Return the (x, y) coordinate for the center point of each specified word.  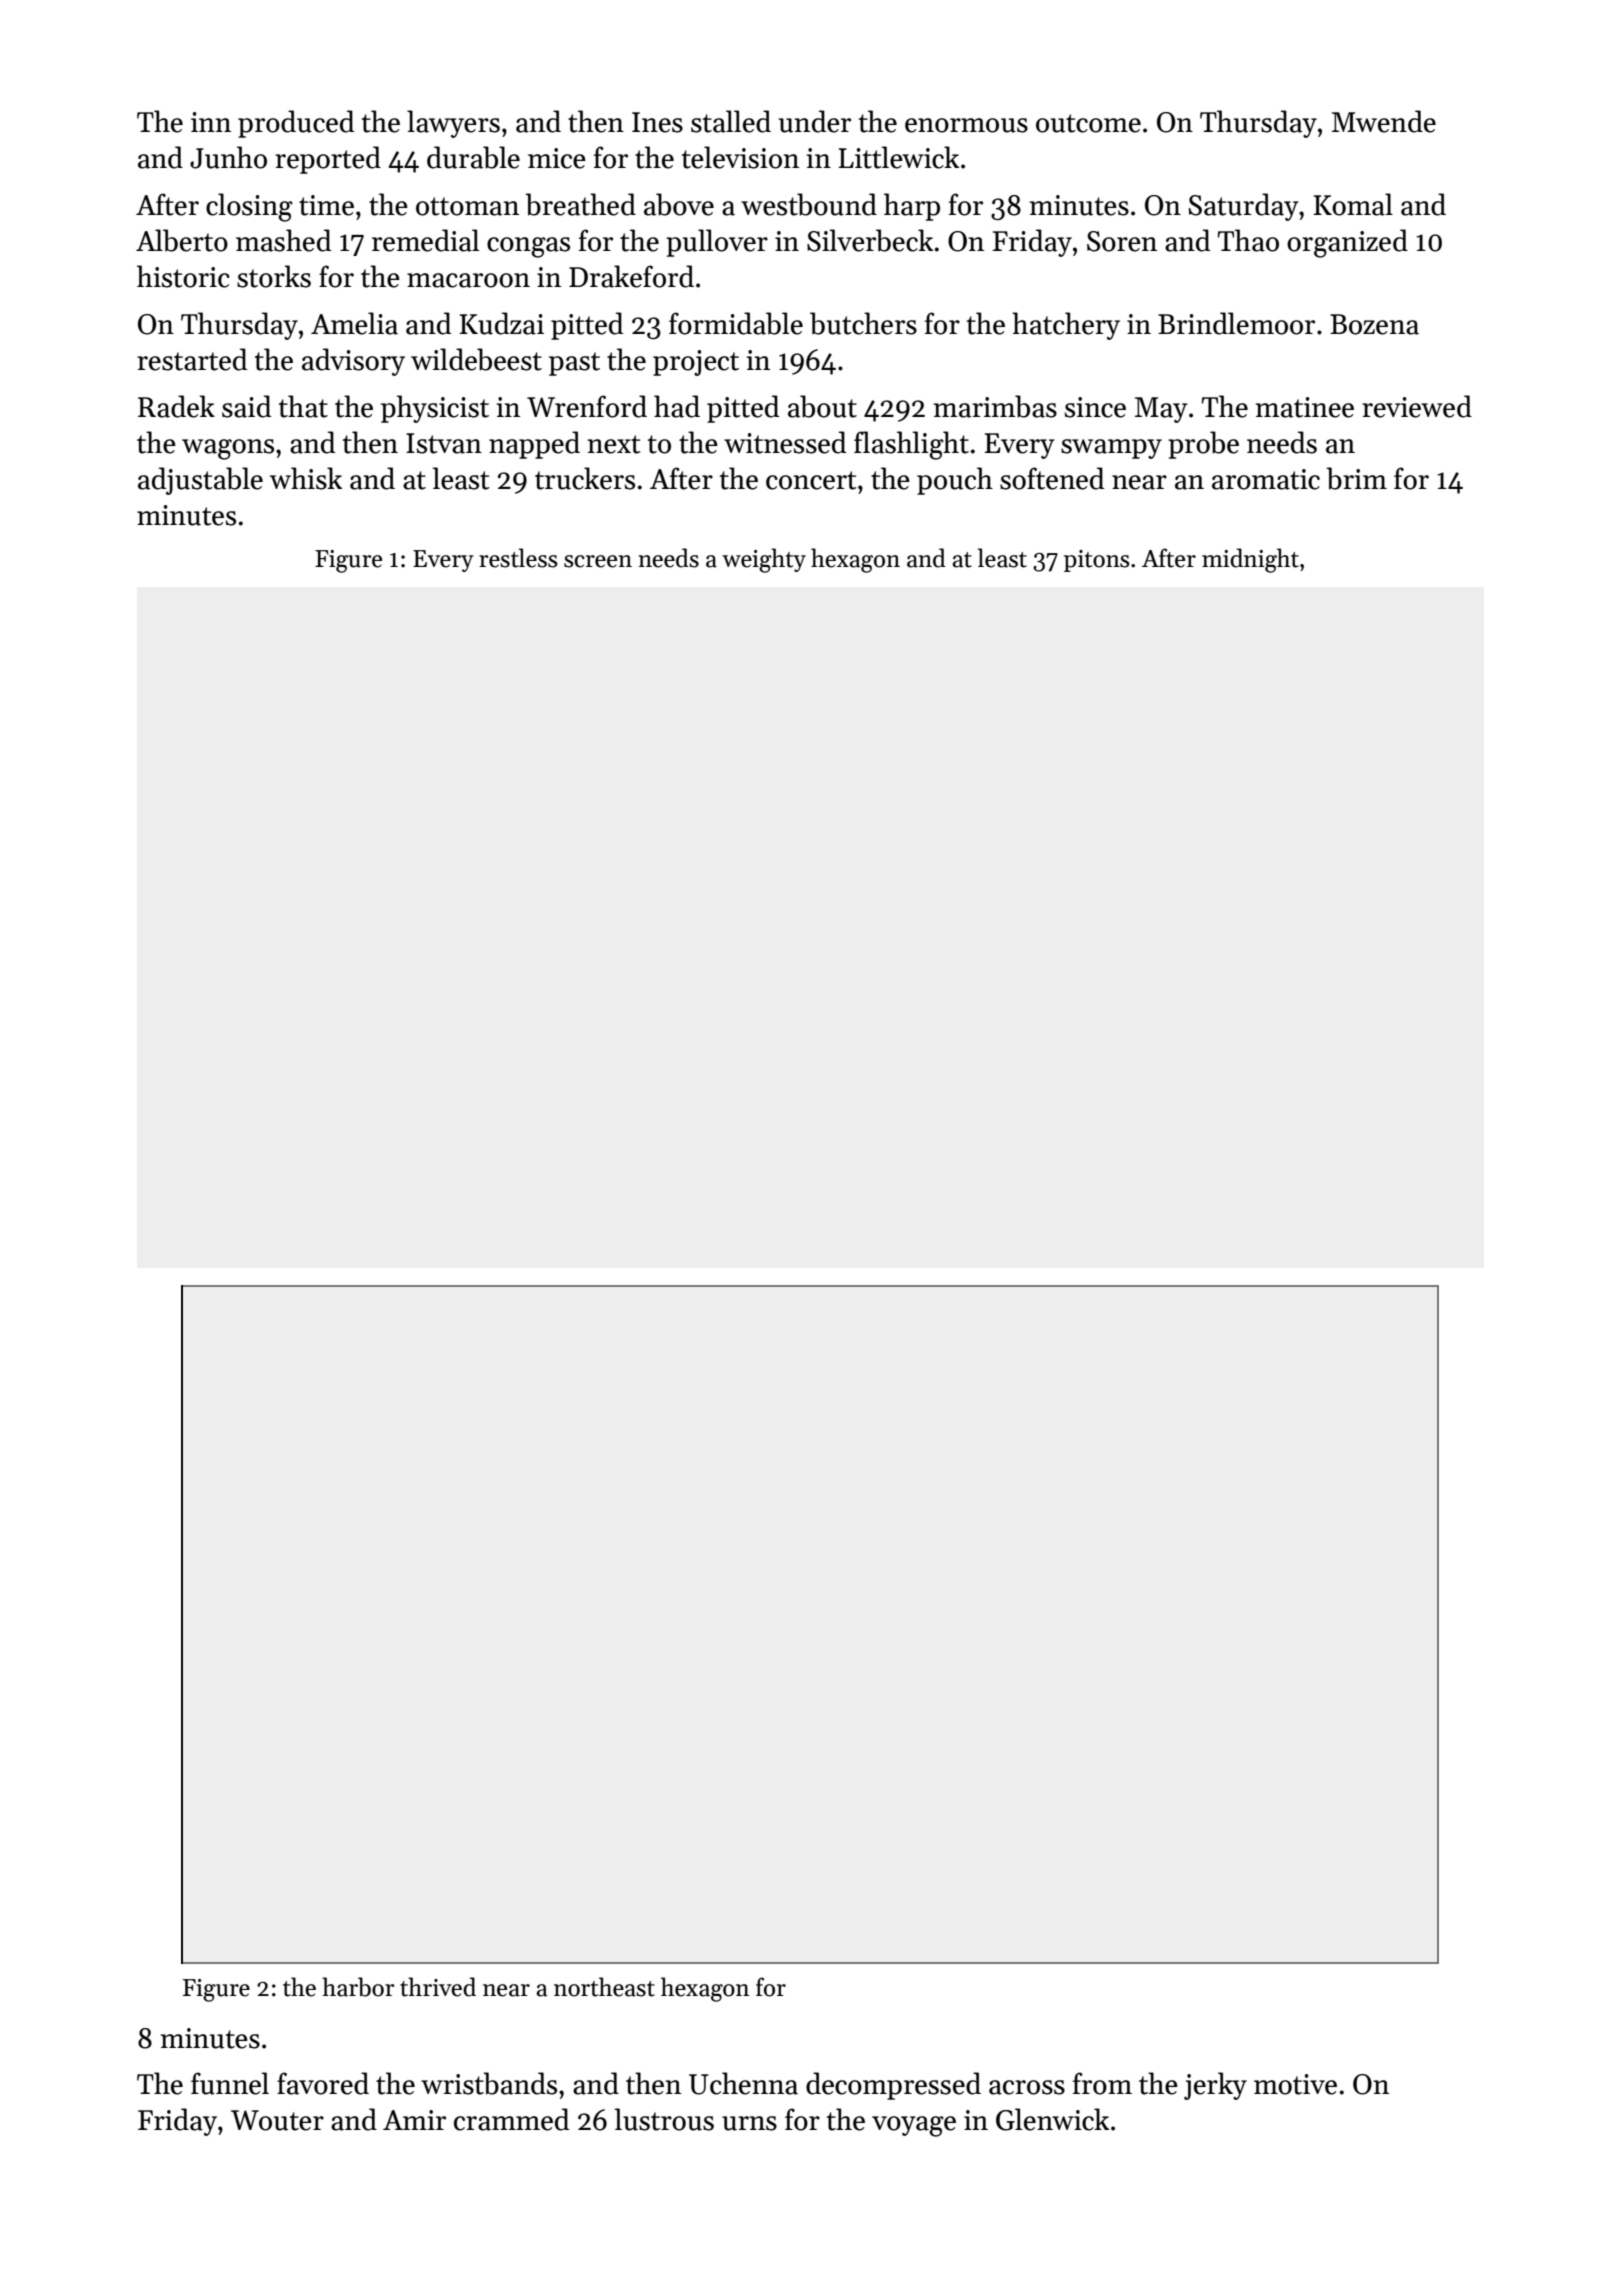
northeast (604, 1987)
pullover (717, 243)
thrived (438, 1987)
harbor (358, 1987)
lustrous (664, 2119)
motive (1295, 2084)
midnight (1250, 560)
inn (211, 122)
